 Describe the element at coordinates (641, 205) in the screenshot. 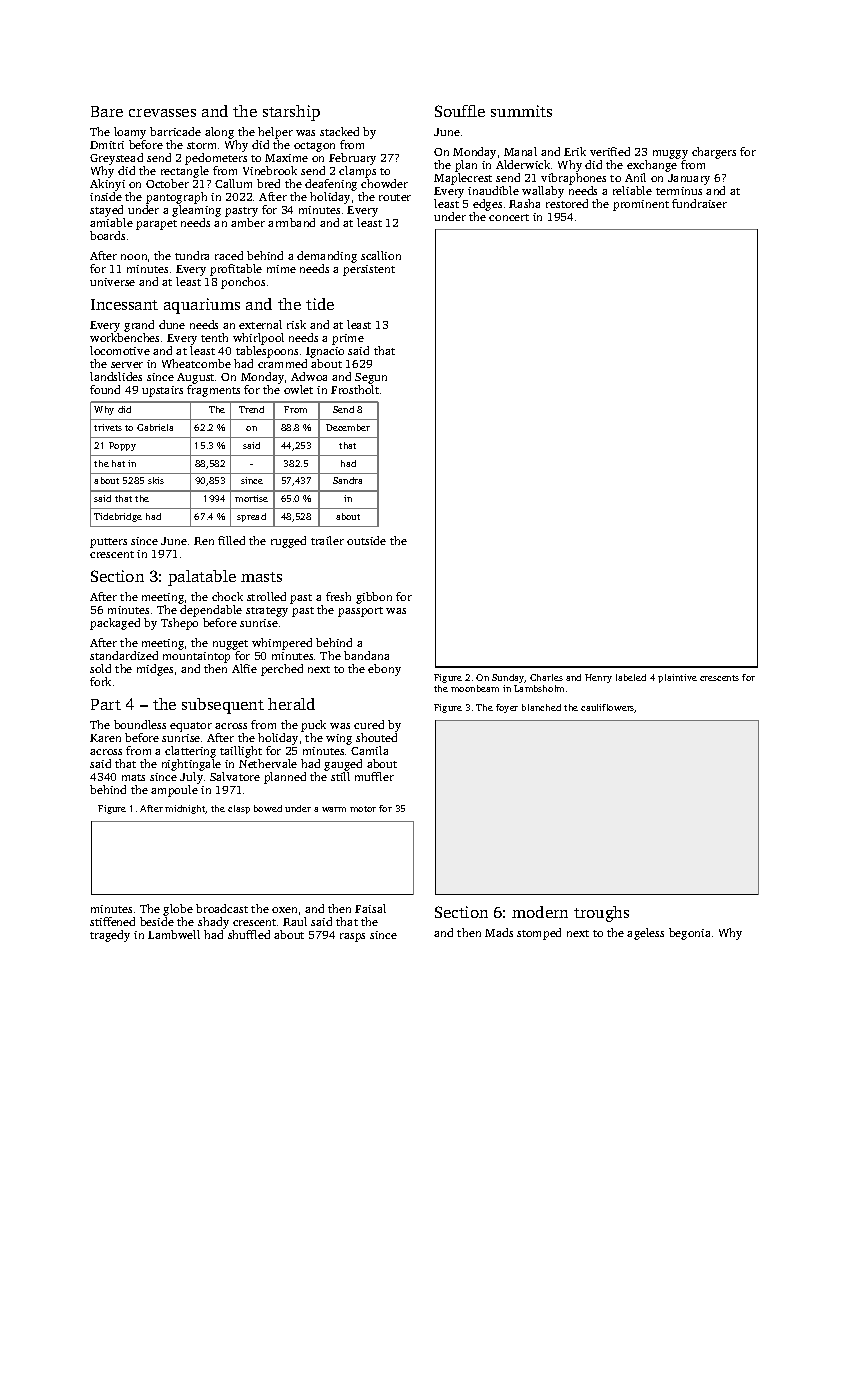

I see `prominent` at that location.
